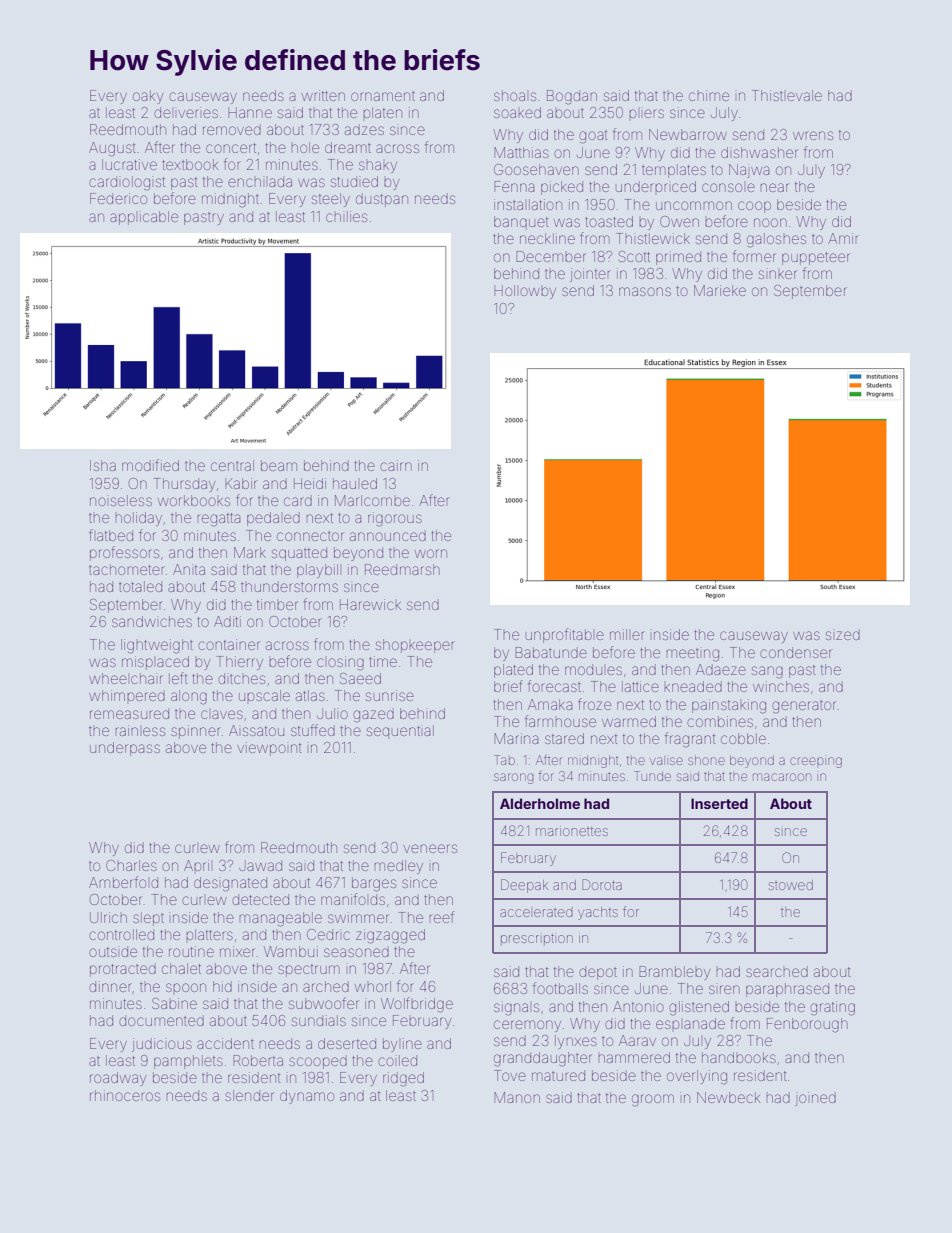  Describe the element at coordinates (190, 164) in the image. I see `textbook` at that location.
